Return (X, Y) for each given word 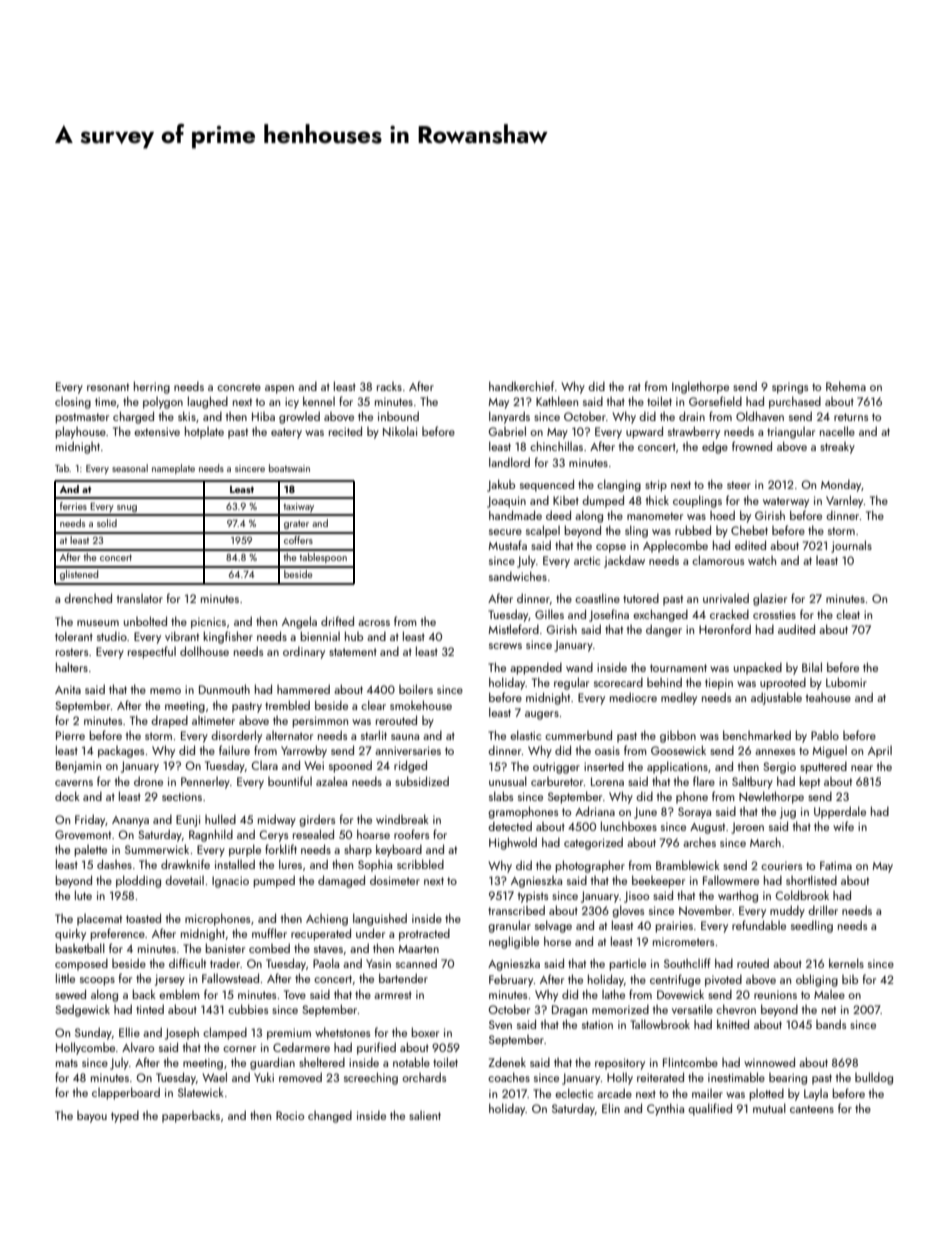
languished (380, 919)
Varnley (844, 501)
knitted (733, 1024)
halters (72, 667)
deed (558, 515)
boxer (425, 1032)
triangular (791, 433)
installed (235, 864)
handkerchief (521, 386)
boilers (416, 689)
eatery (286, 433)
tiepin (719, 684)
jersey (170, 980)
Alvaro (138, 1047)
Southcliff (687, 963)
